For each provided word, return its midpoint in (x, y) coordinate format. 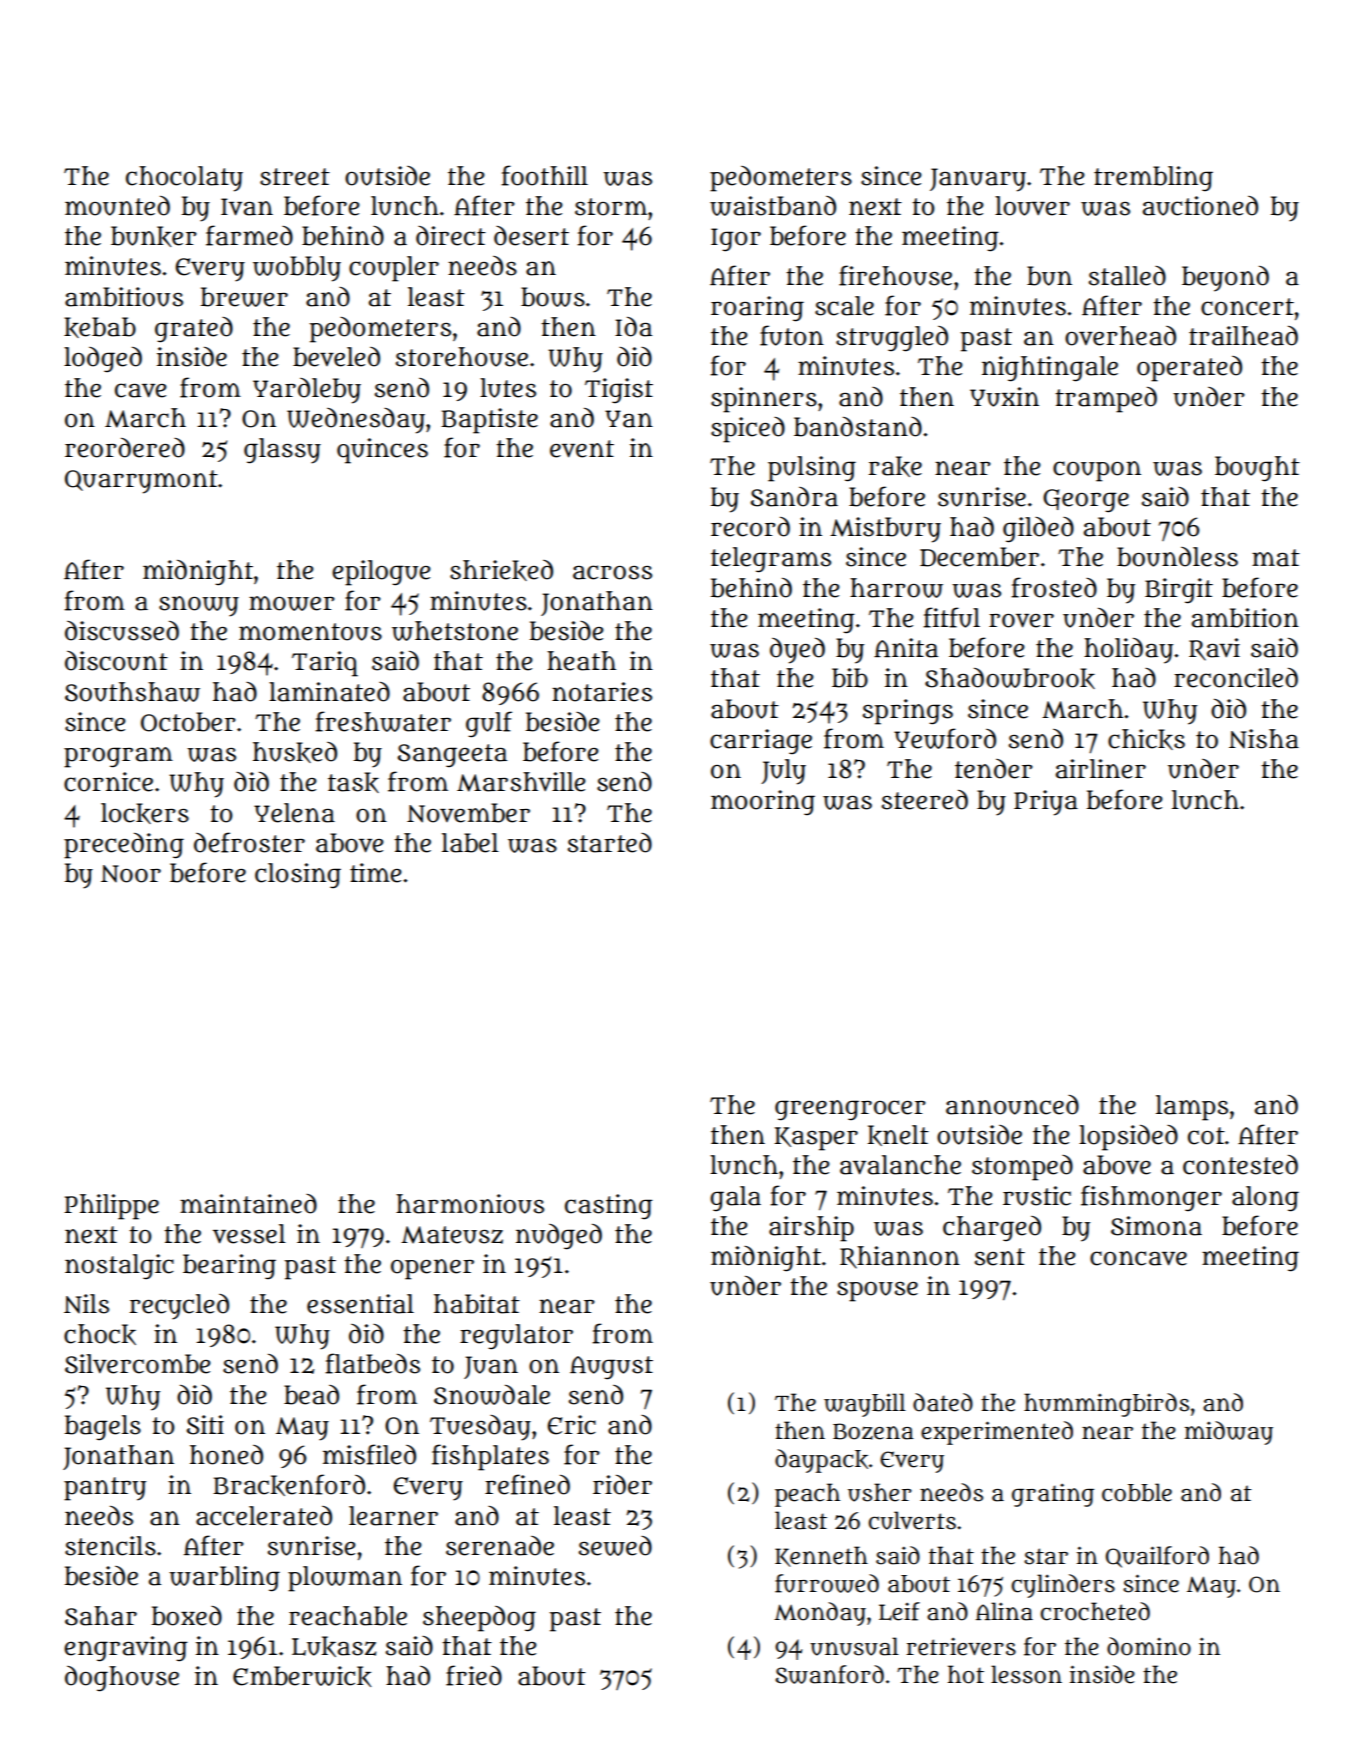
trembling (1153, 178)
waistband (773, 206)
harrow (896, 588)
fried (474, 1675)
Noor (131, 874)
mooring (763, 802)
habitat (477, 1304)
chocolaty (184, 179)
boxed (186, 1616)
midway (1229, 1433)
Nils (86, 1304)
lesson (1026, 1674)
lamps (1192, 1108)
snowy (199, 606)
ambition (1245, 618)
